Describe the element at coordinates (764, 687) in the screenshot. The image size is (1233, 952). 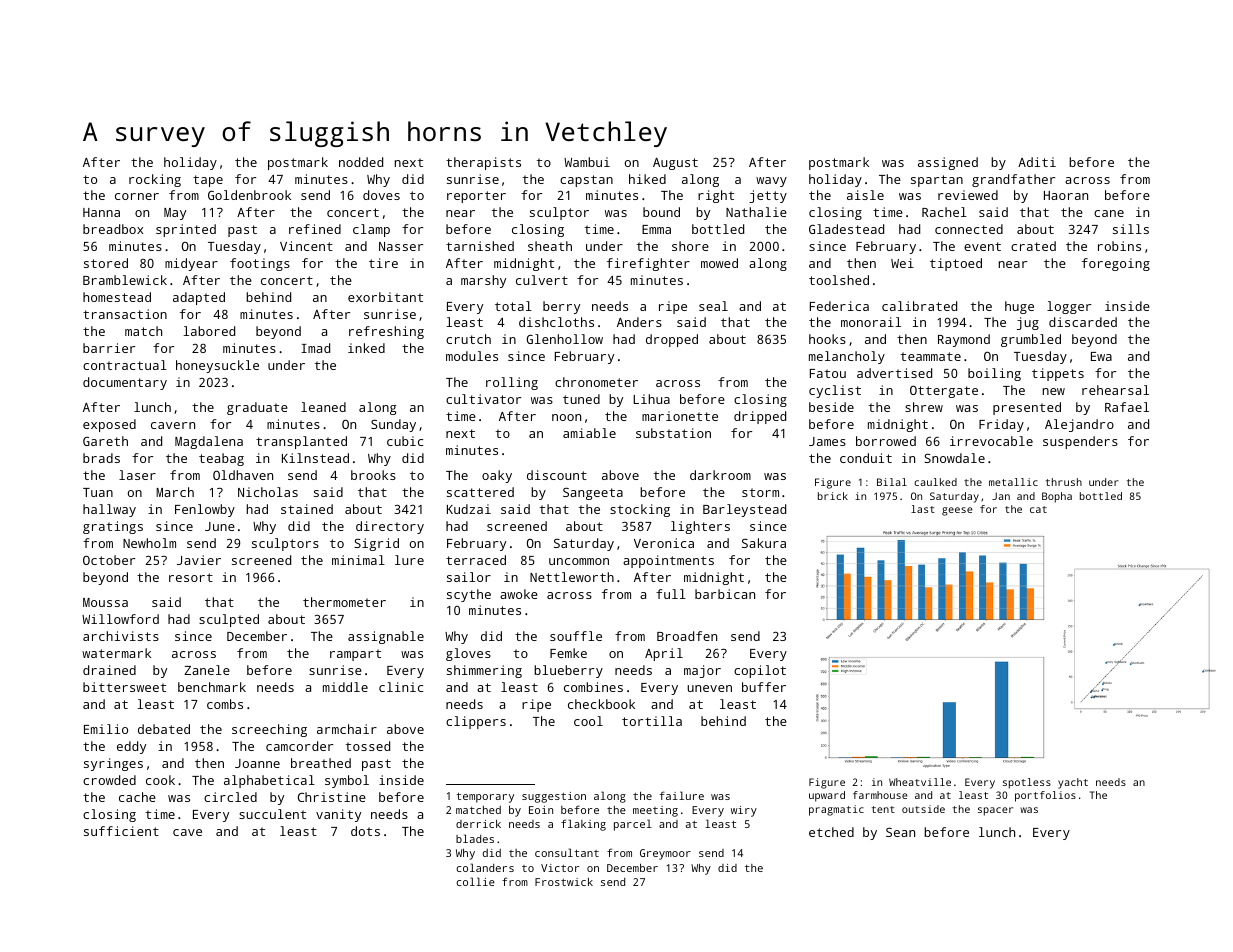
I see `buffer` at that location.
